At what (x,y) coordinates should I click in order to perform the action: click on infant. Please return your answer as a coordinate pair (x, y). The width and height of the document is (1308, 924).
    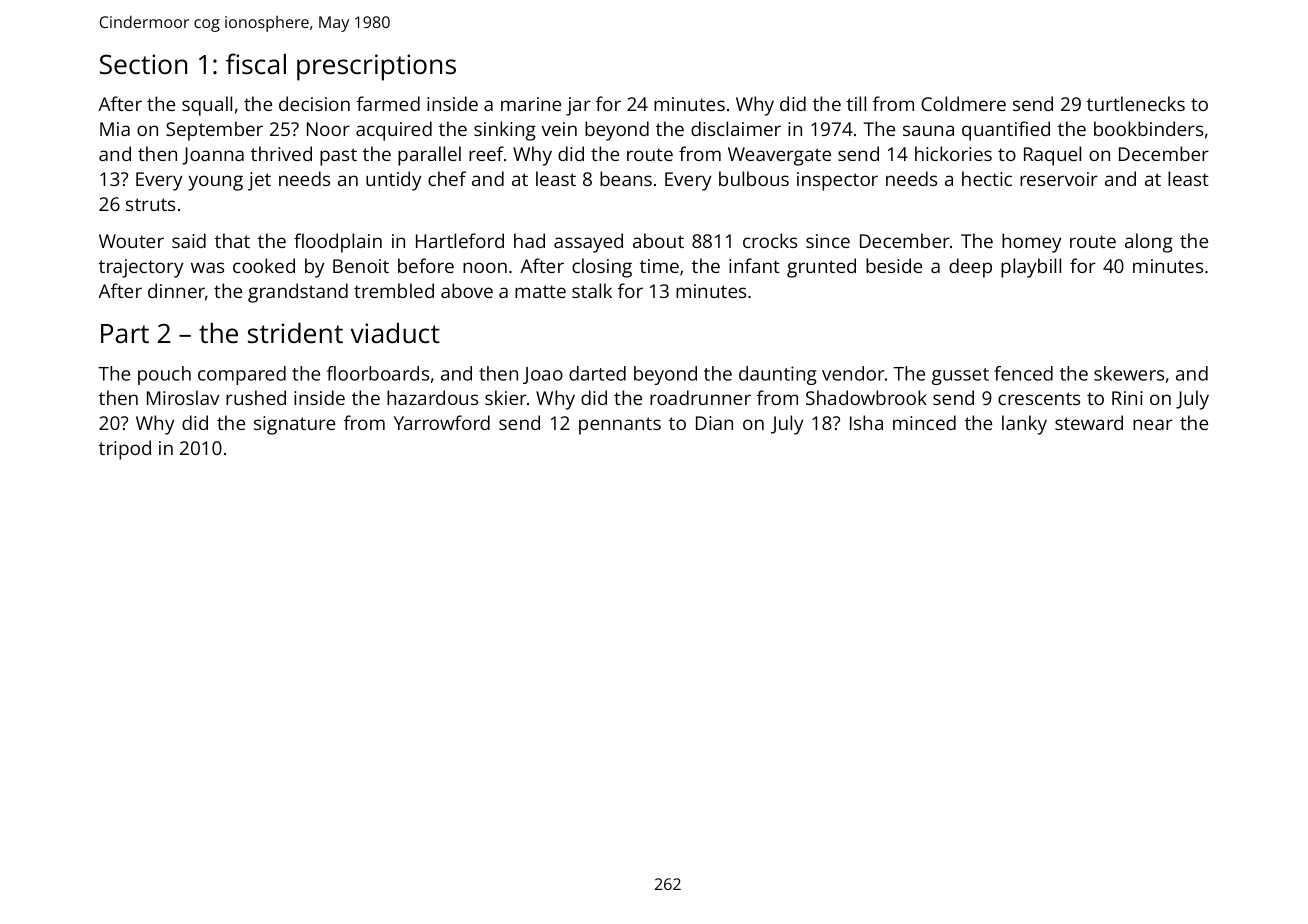
    Looking at the image, I should click on (754, 265).
